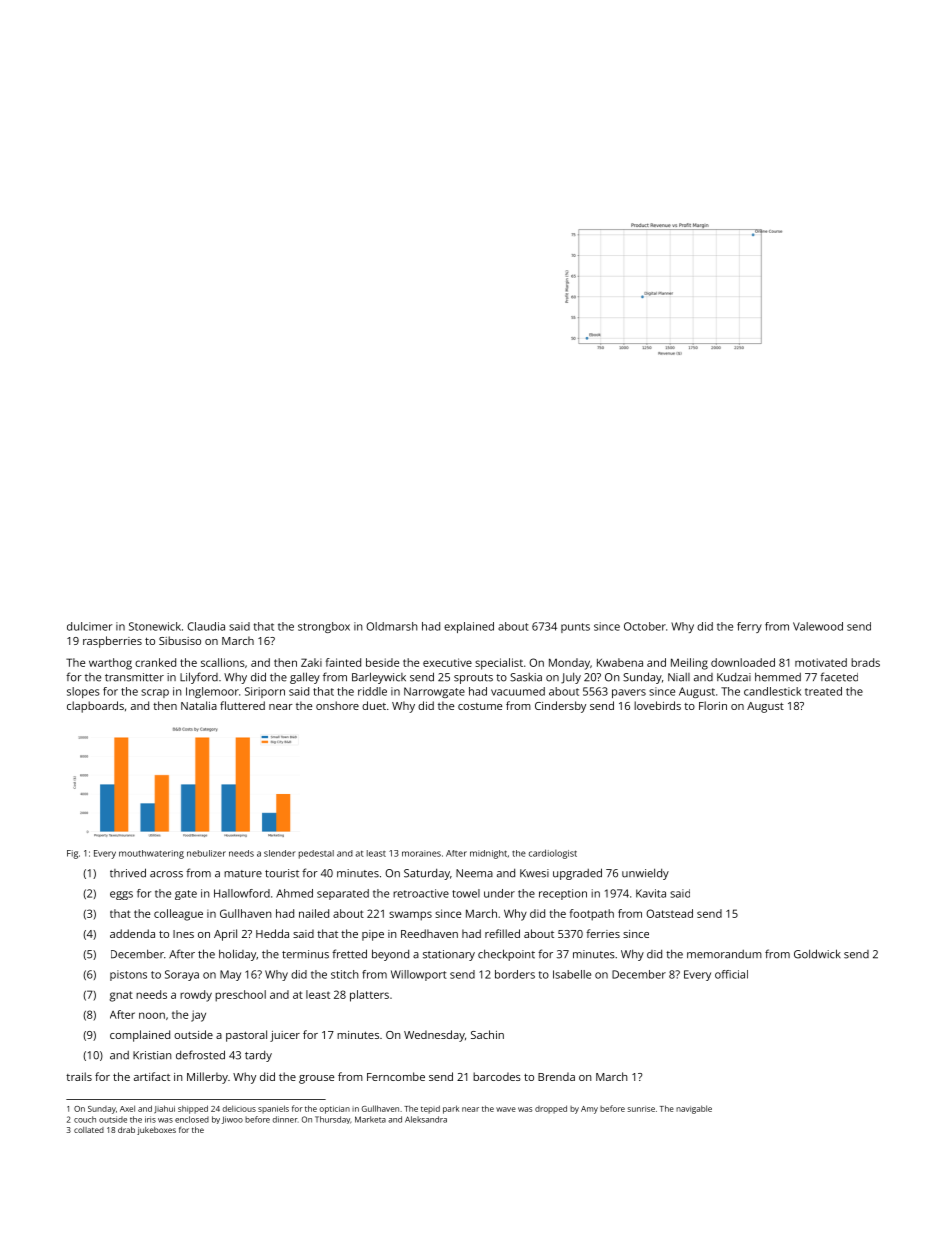  I want to click on Valewood, so click(818, 626).
